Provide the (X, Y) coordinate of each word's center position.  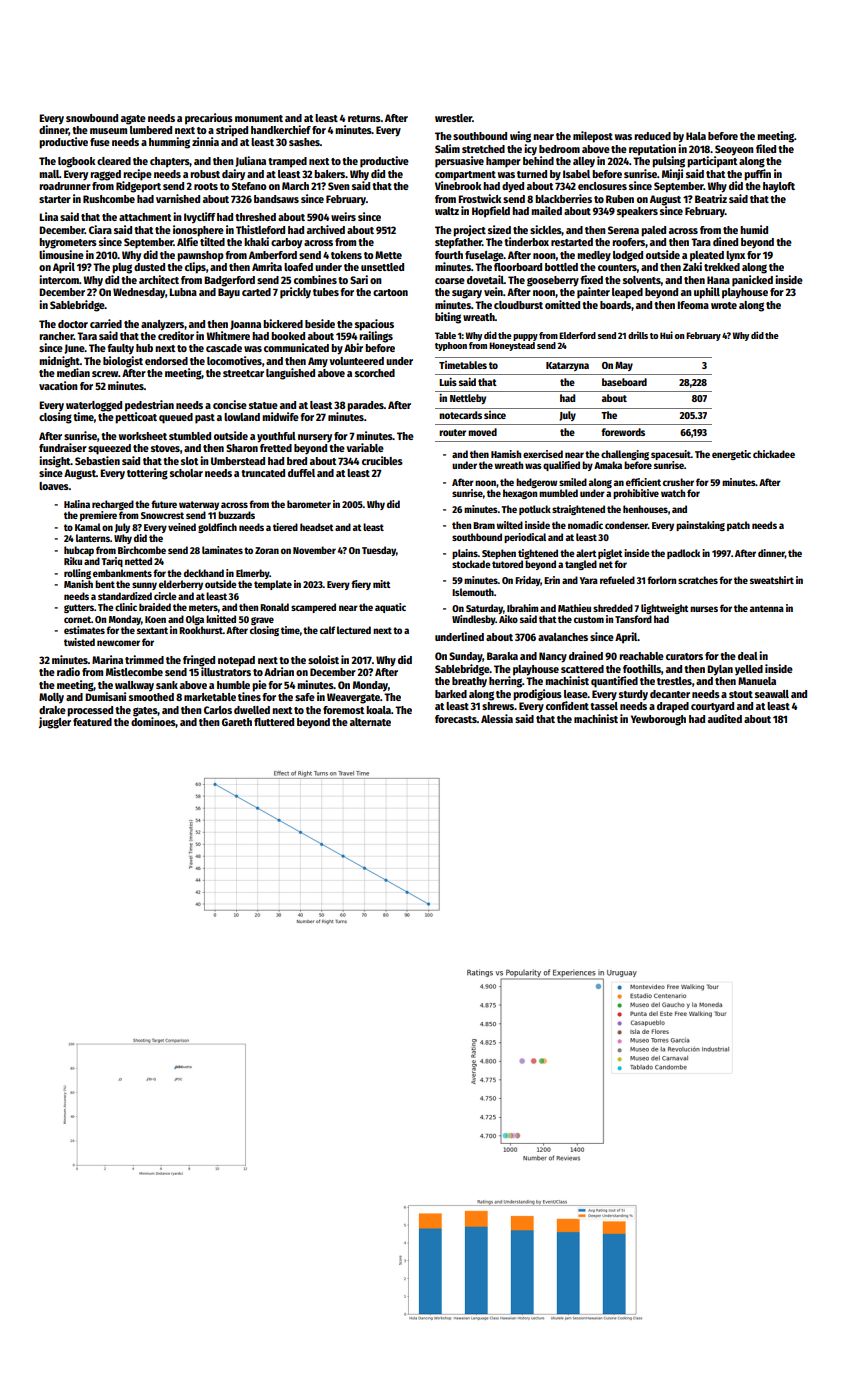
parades (365, 406)
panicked (752, 281)
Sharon (242, 448)
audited (725, 718)
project (469, 231)
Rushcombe (109, 199)
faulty (120, 349)
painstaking (700, 526)
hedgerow (536, 483)
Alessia (497, 718)
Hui (666, 335)
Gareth (237, 722)
